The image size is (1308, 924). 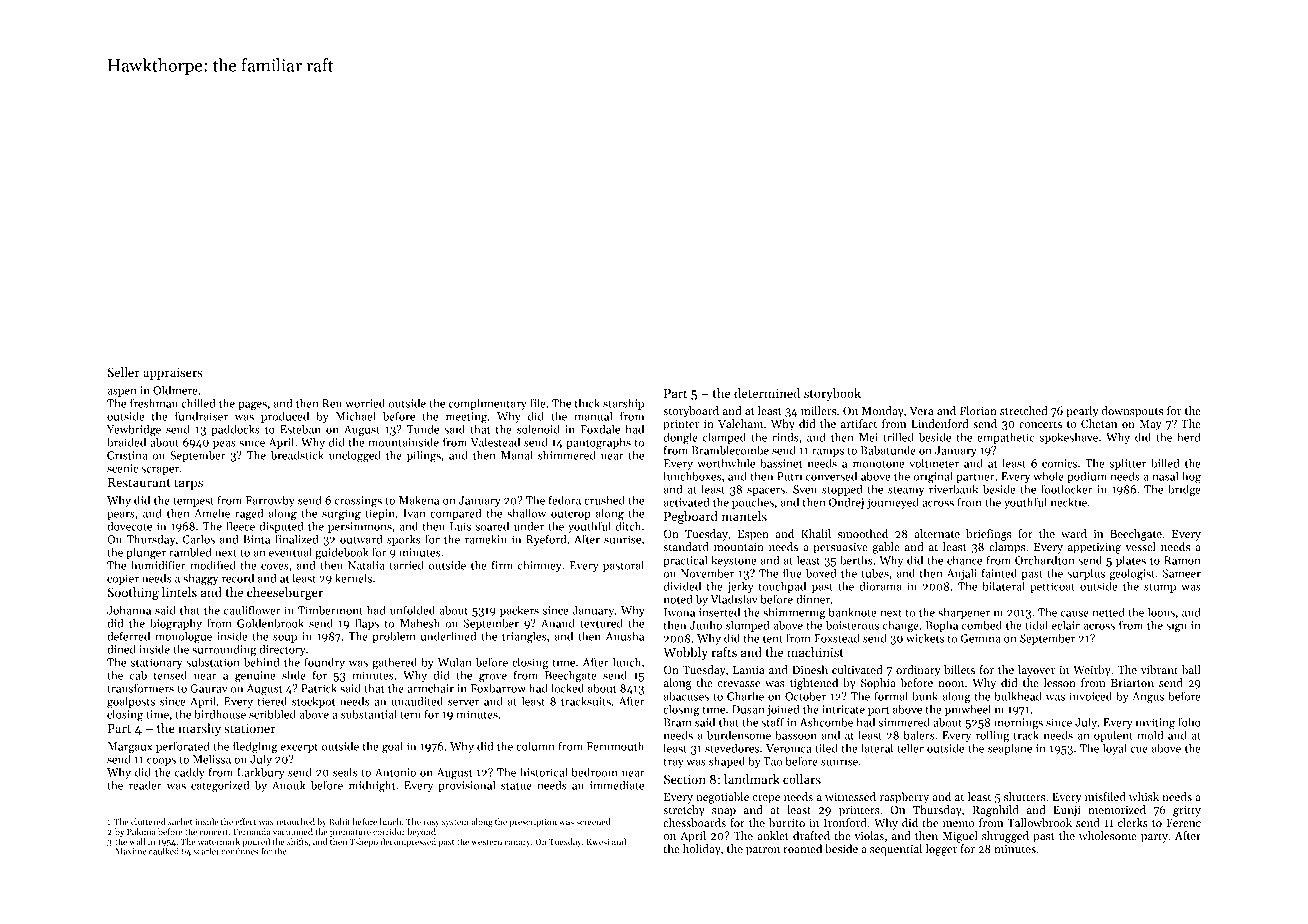 I want to click on guidebook, so click(x=342, y=553).
